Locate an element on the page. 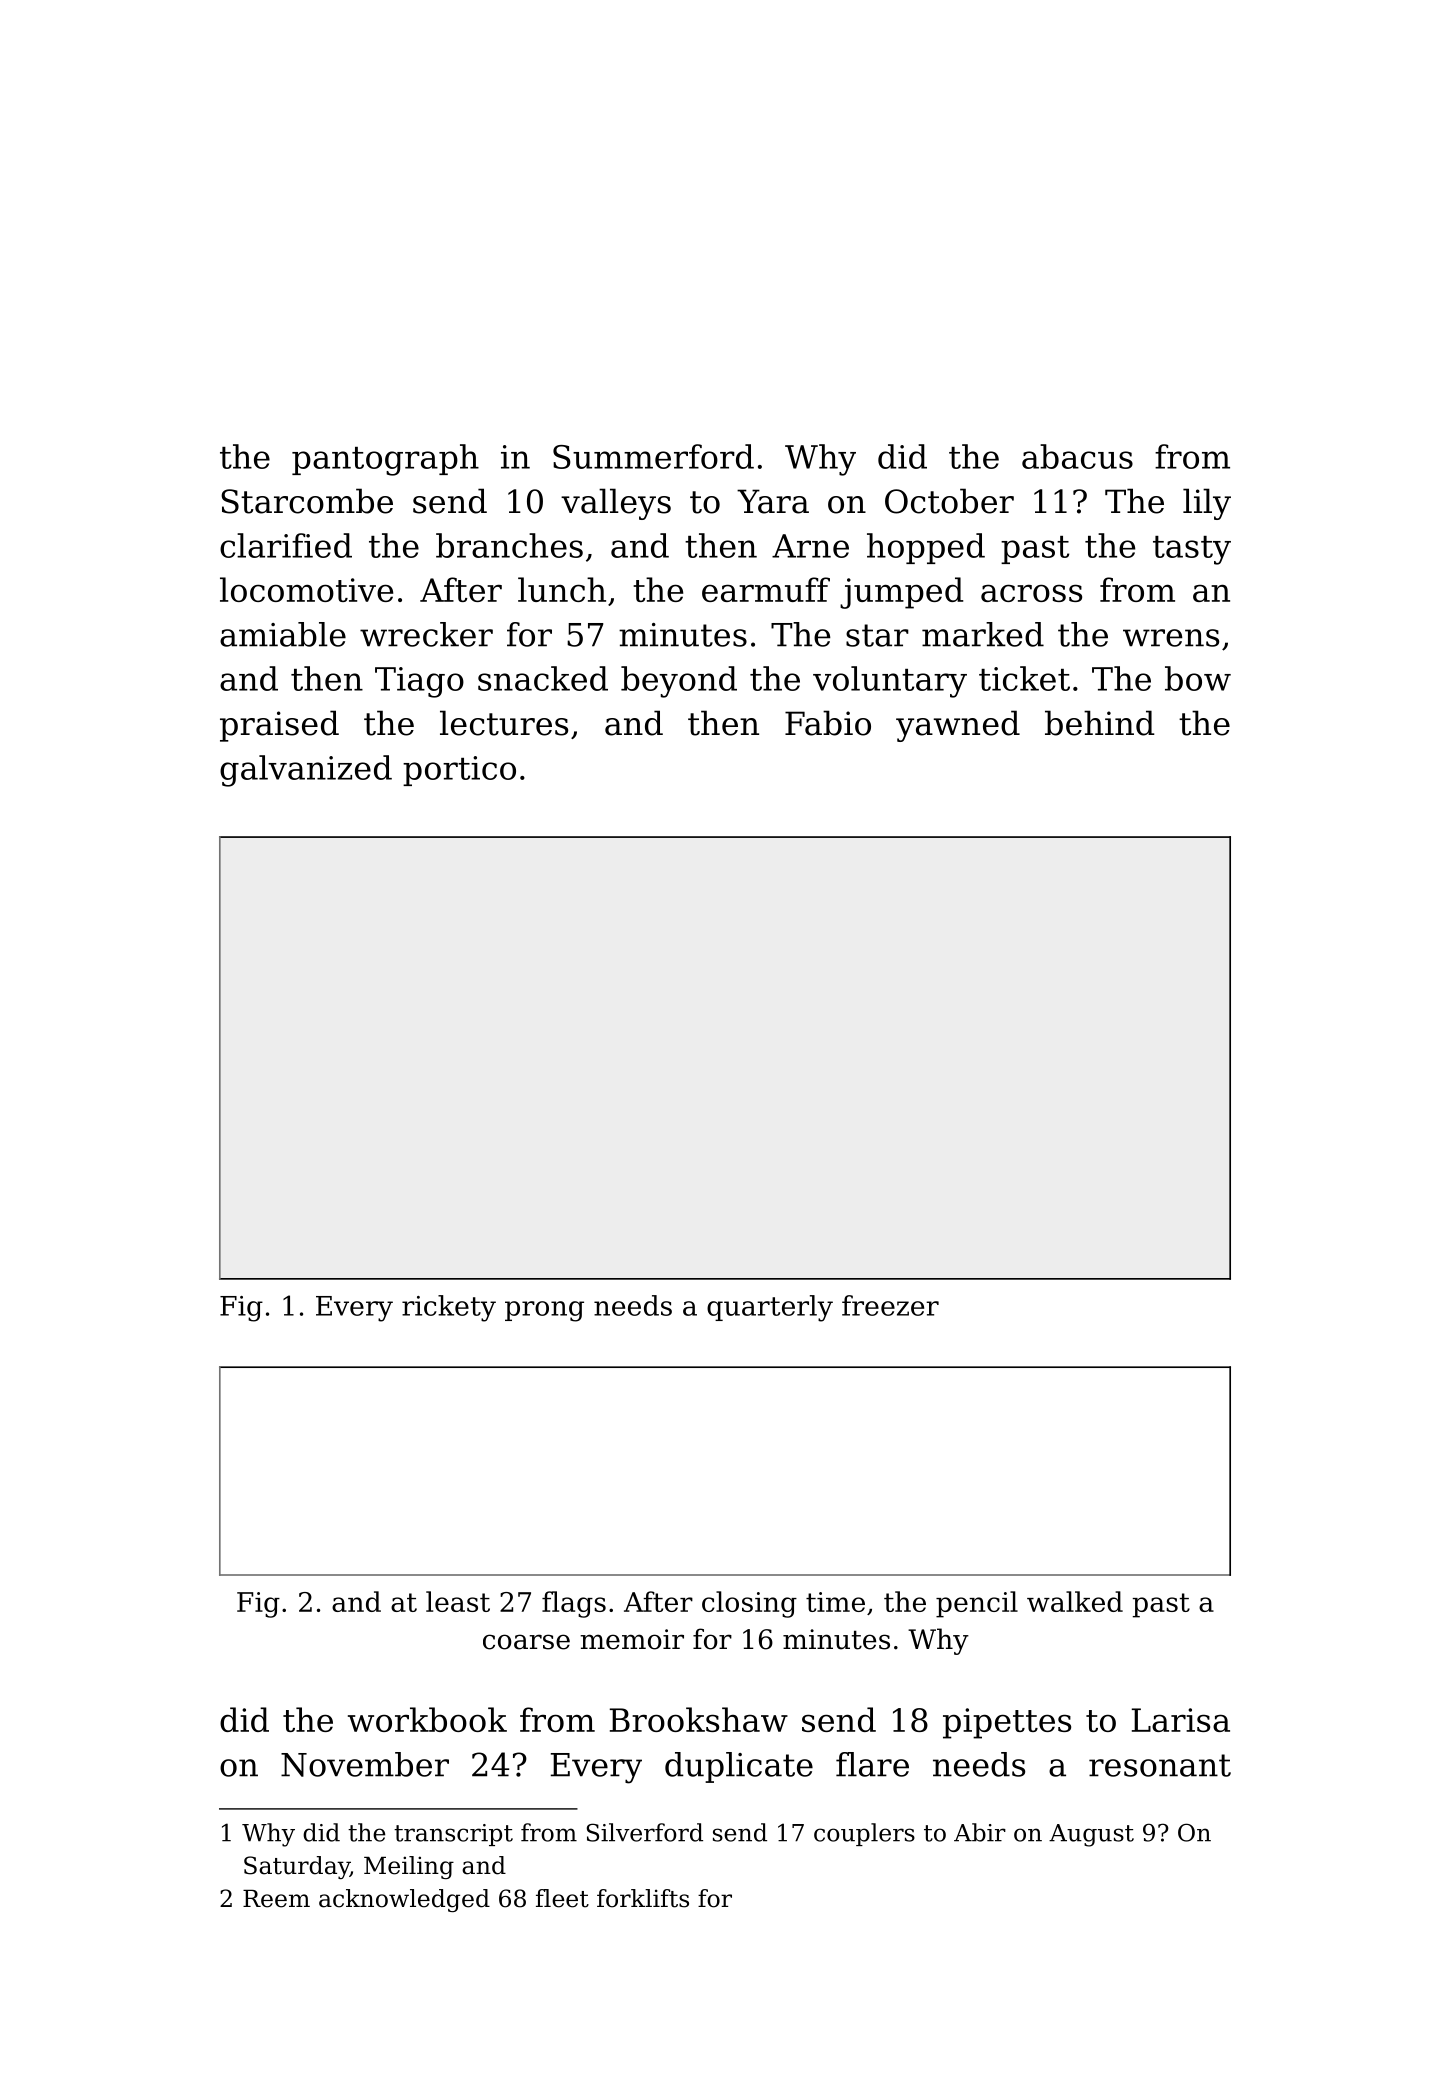 Image resolution: width=1450 pixels, height=2100 pixels. pencil is located at coordinates (977, 1604).
